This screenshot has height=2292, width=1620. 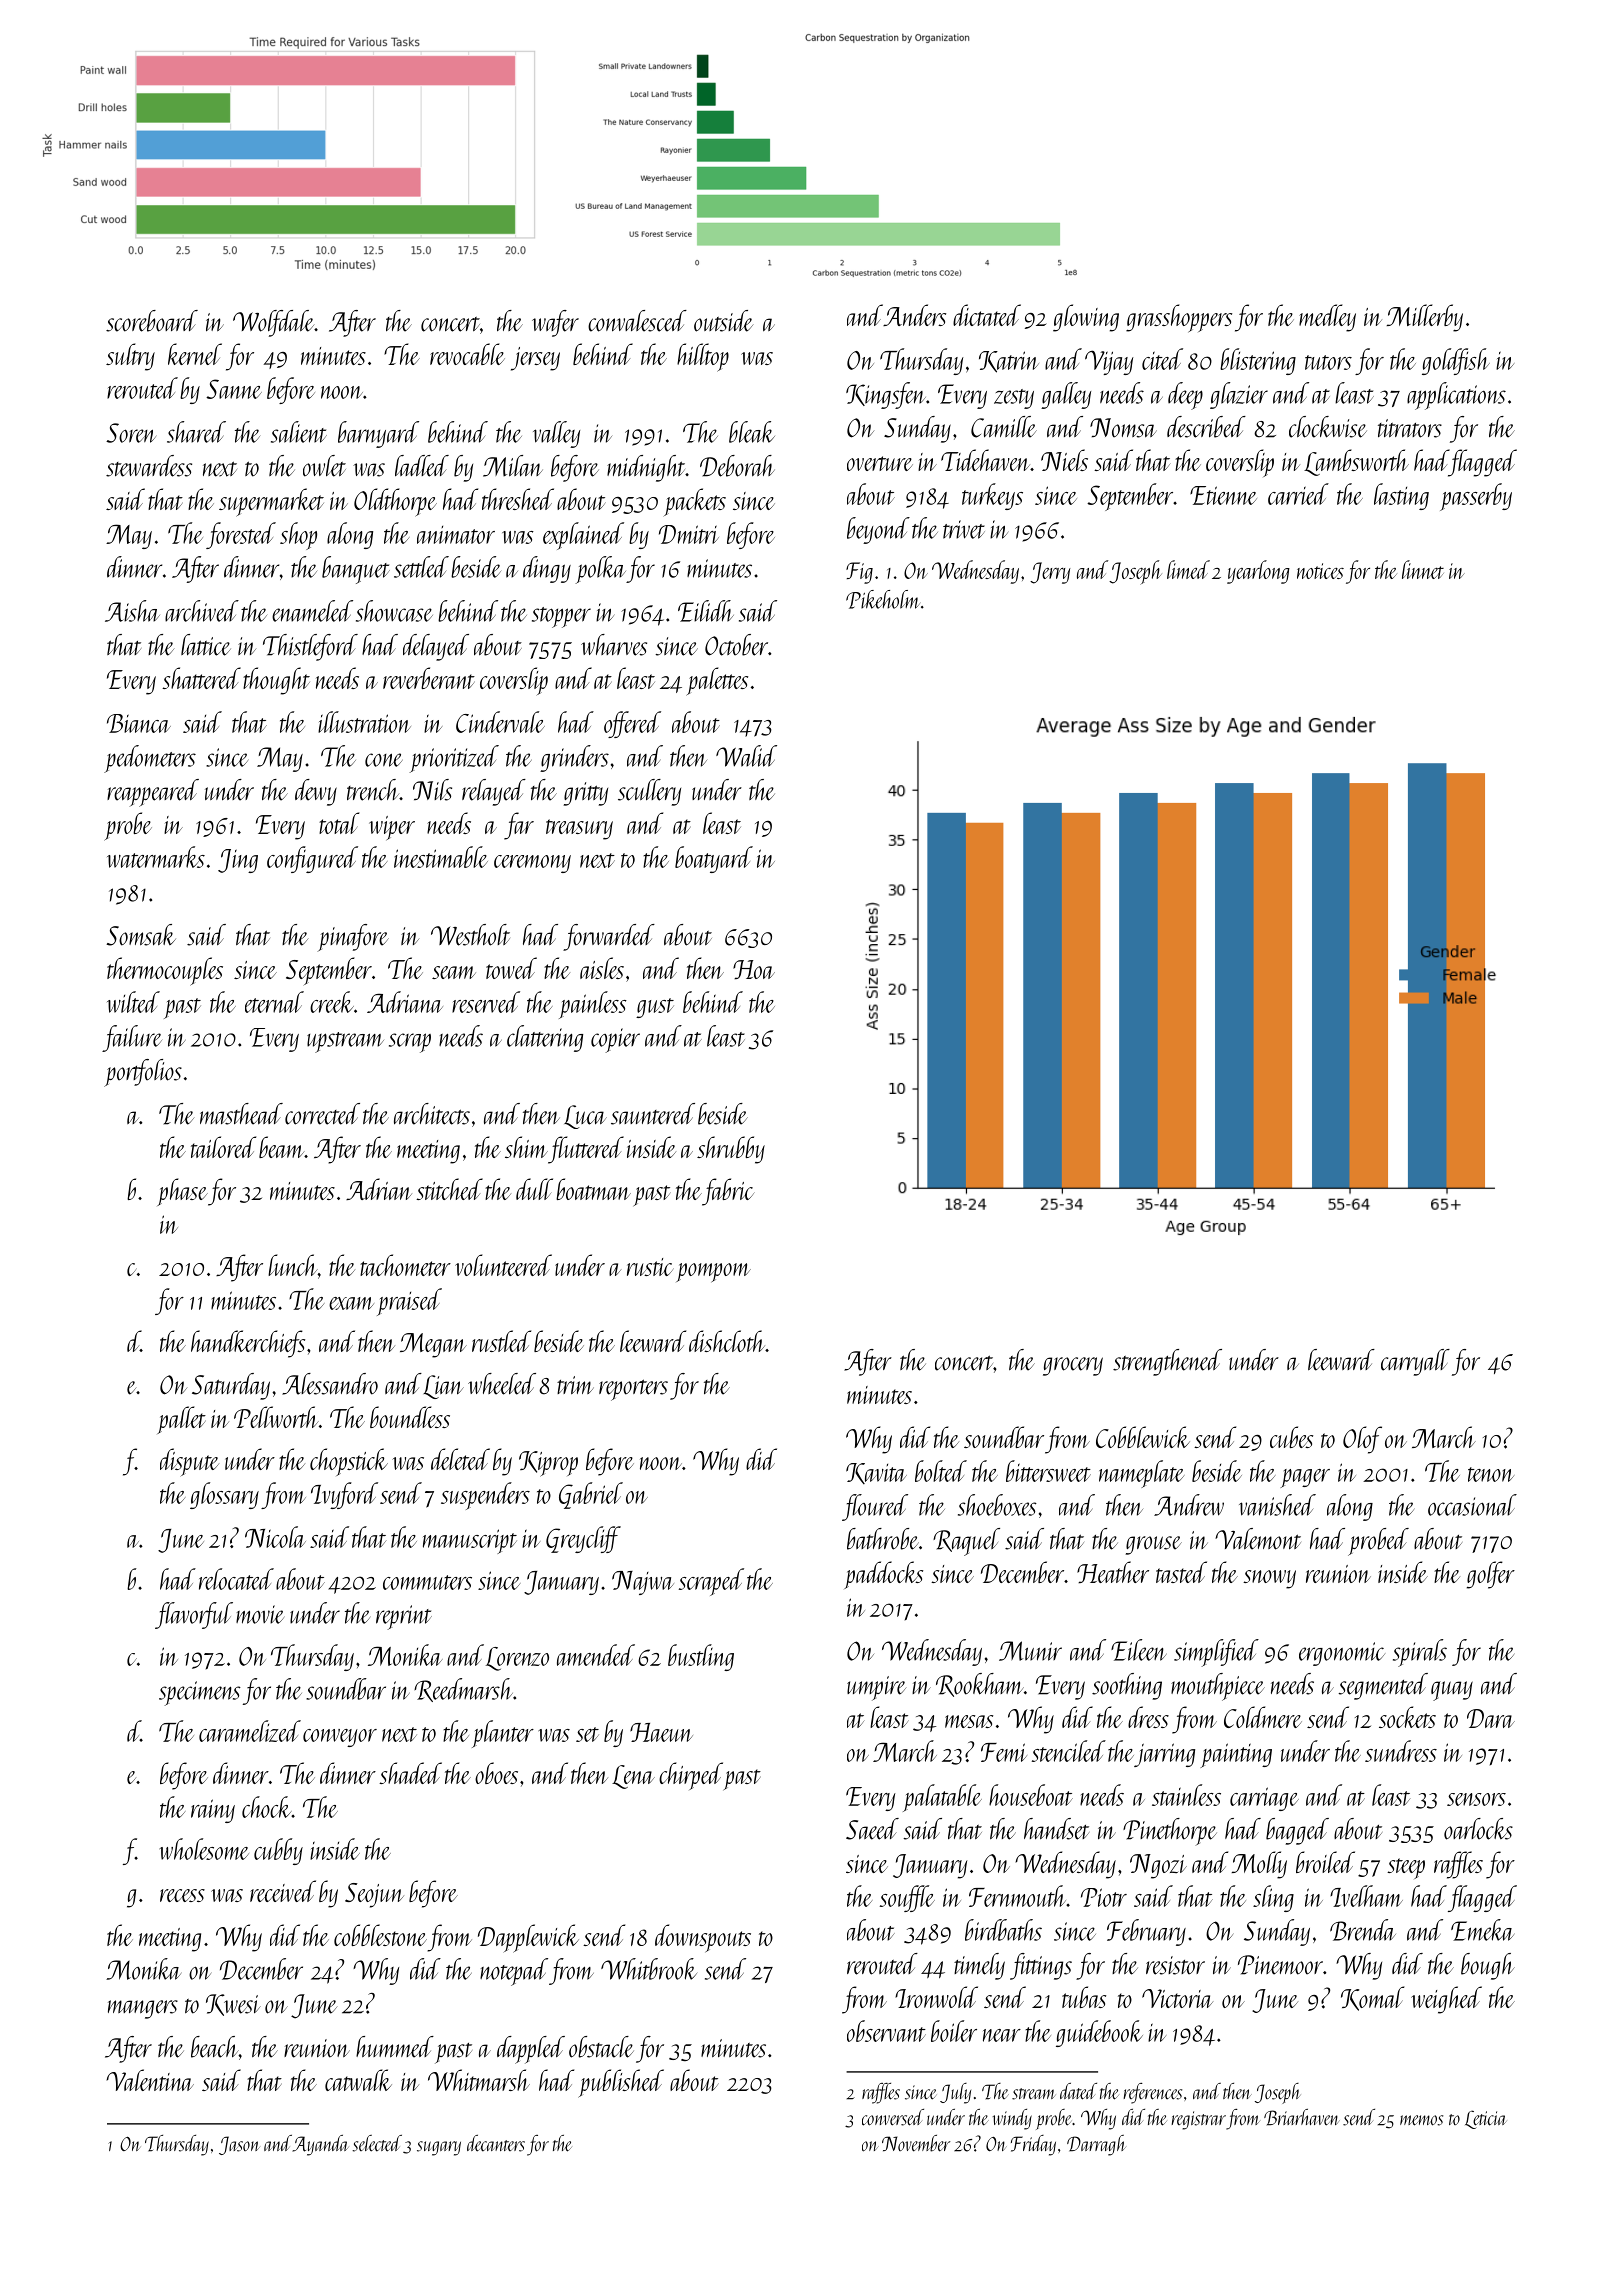 I want to click on treasury, so click(x=579, y=829).
